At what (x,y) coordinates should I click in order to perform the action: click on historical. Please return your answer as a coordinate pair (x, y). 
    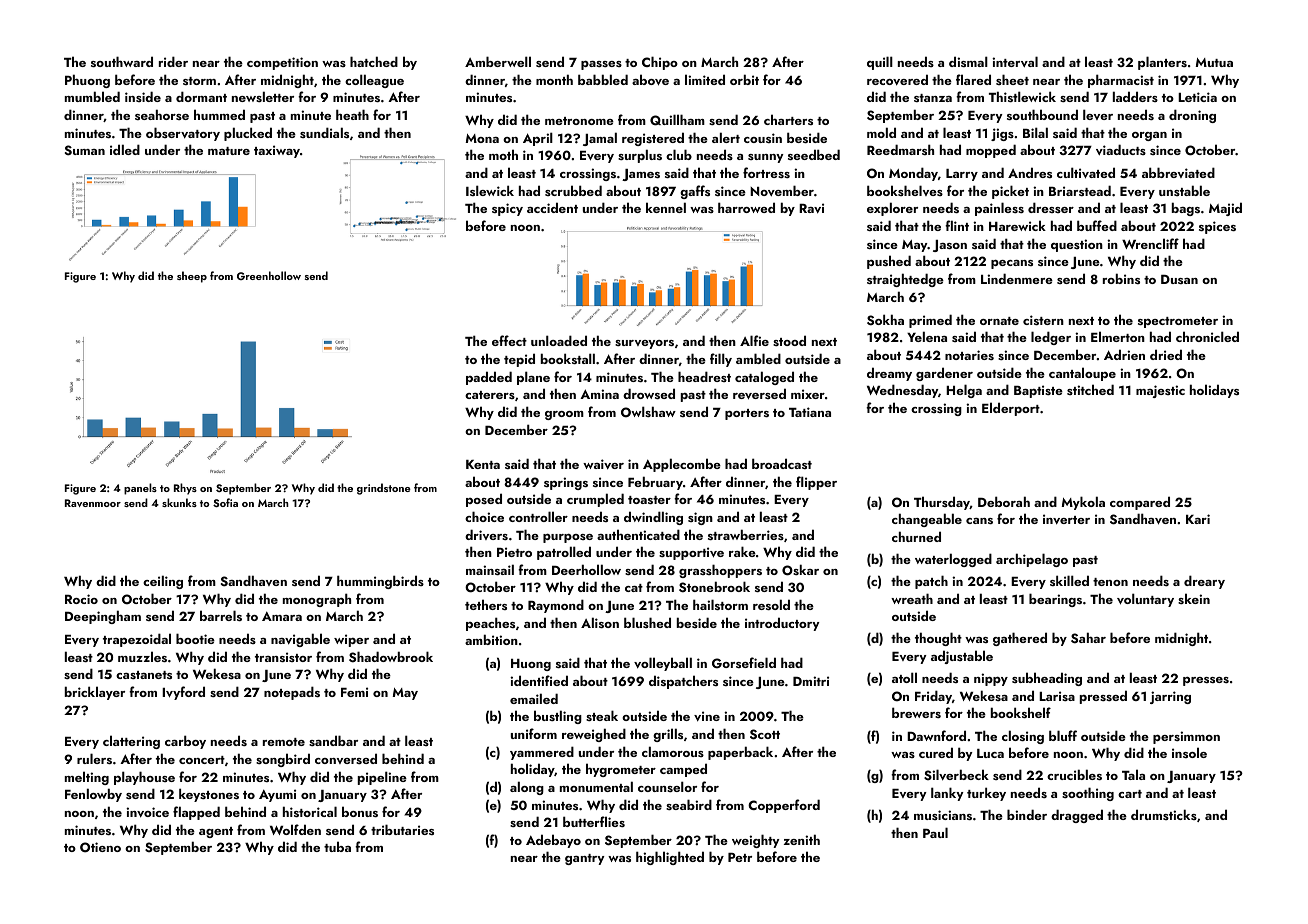
    Looking at the image, I should click on (310, 811).
